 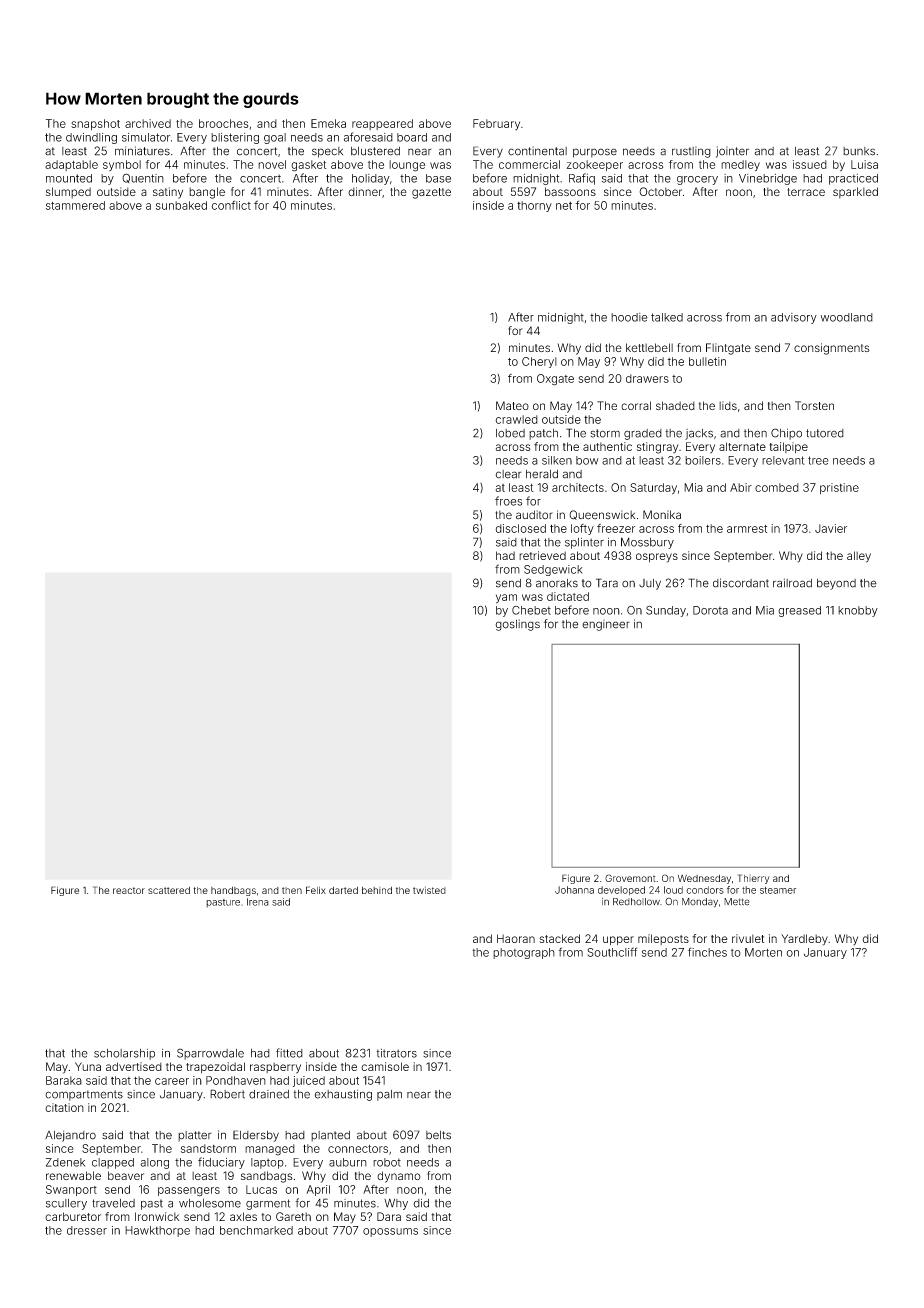 What do you see at coordinates (518, 625) in the screenshot?
I see `goslings` at bounding box center [518, 625].
